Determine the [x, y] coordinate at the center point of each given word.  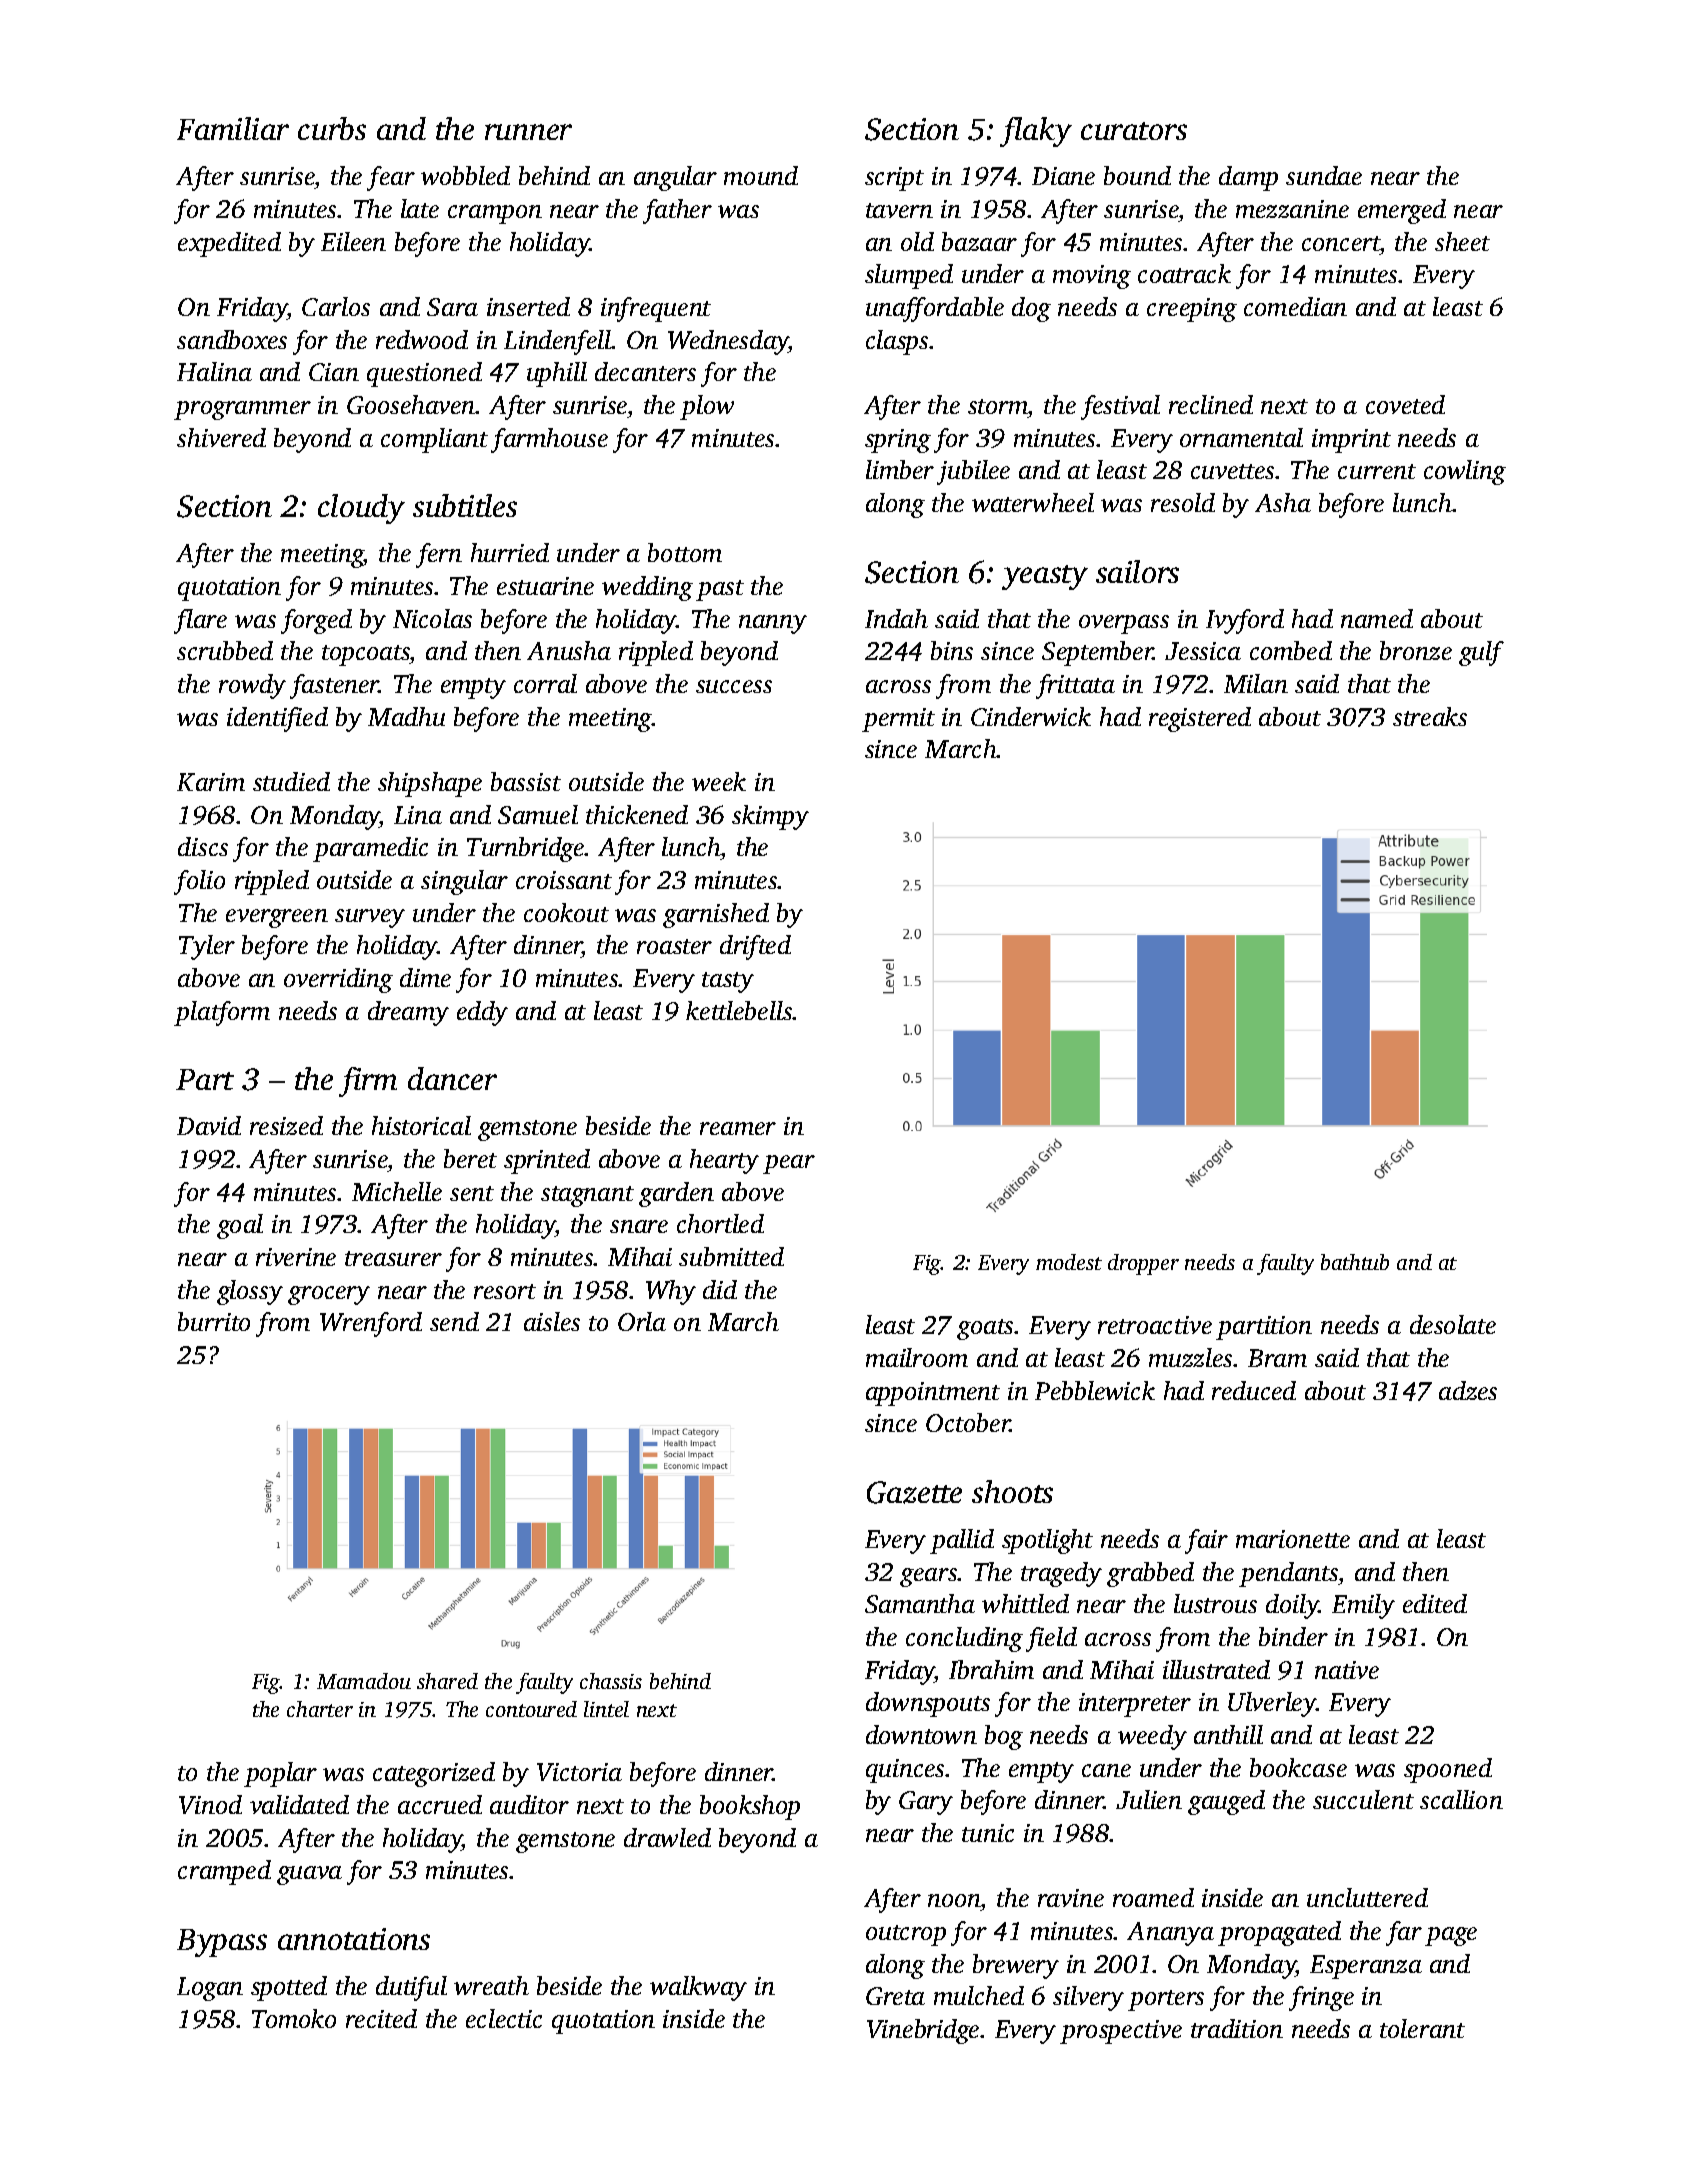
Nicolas [432, 618]
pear [789, 1164]
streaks [1430, 716]
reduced [1254, 1390]
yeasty [1045, 577]
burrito [214, 1321]
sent [472, 1193]
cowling [1465, 472]
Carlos [336, 306]
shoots [1012, 1491]
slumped [909, 276]
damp [1248, 178]
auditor [529, 1804]
